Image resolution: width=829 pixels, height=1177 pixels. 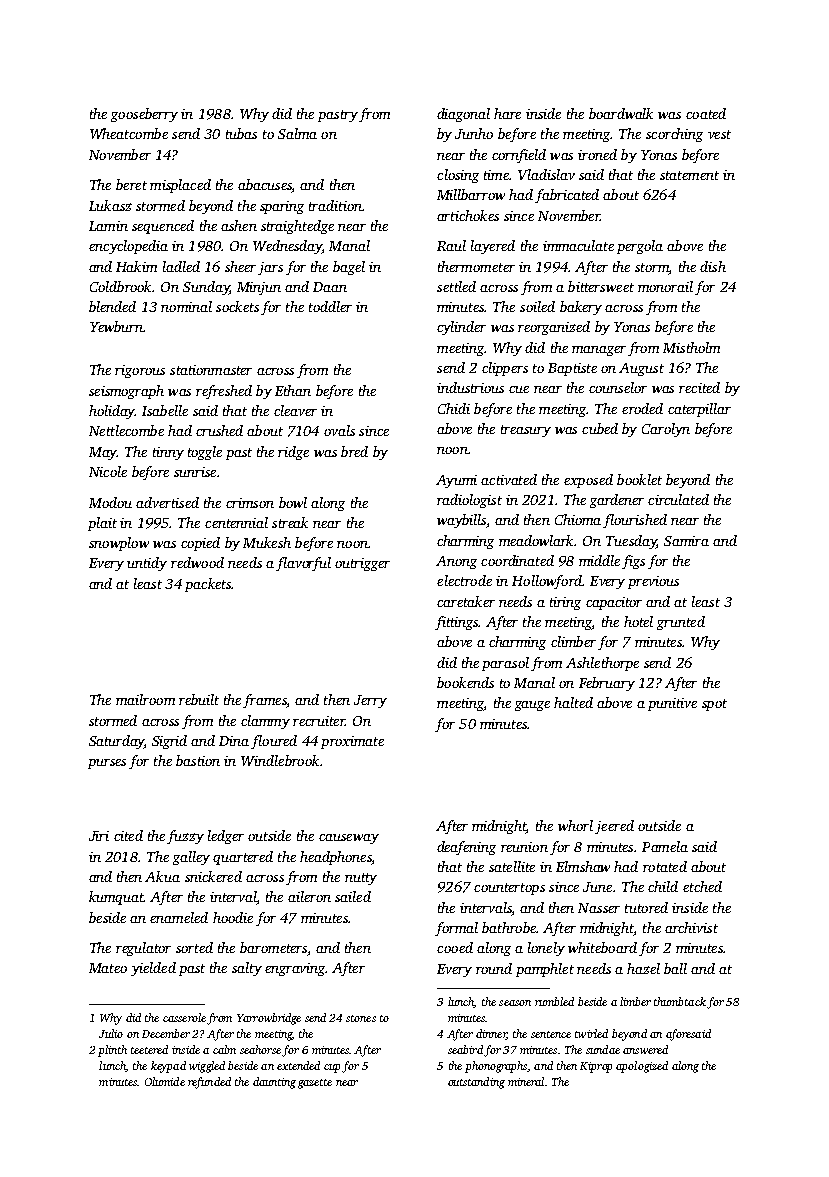 What do you see at coordinates (168, 1067) in the screenshot?
I see `keypad` at bounding box center [168, 1067].
